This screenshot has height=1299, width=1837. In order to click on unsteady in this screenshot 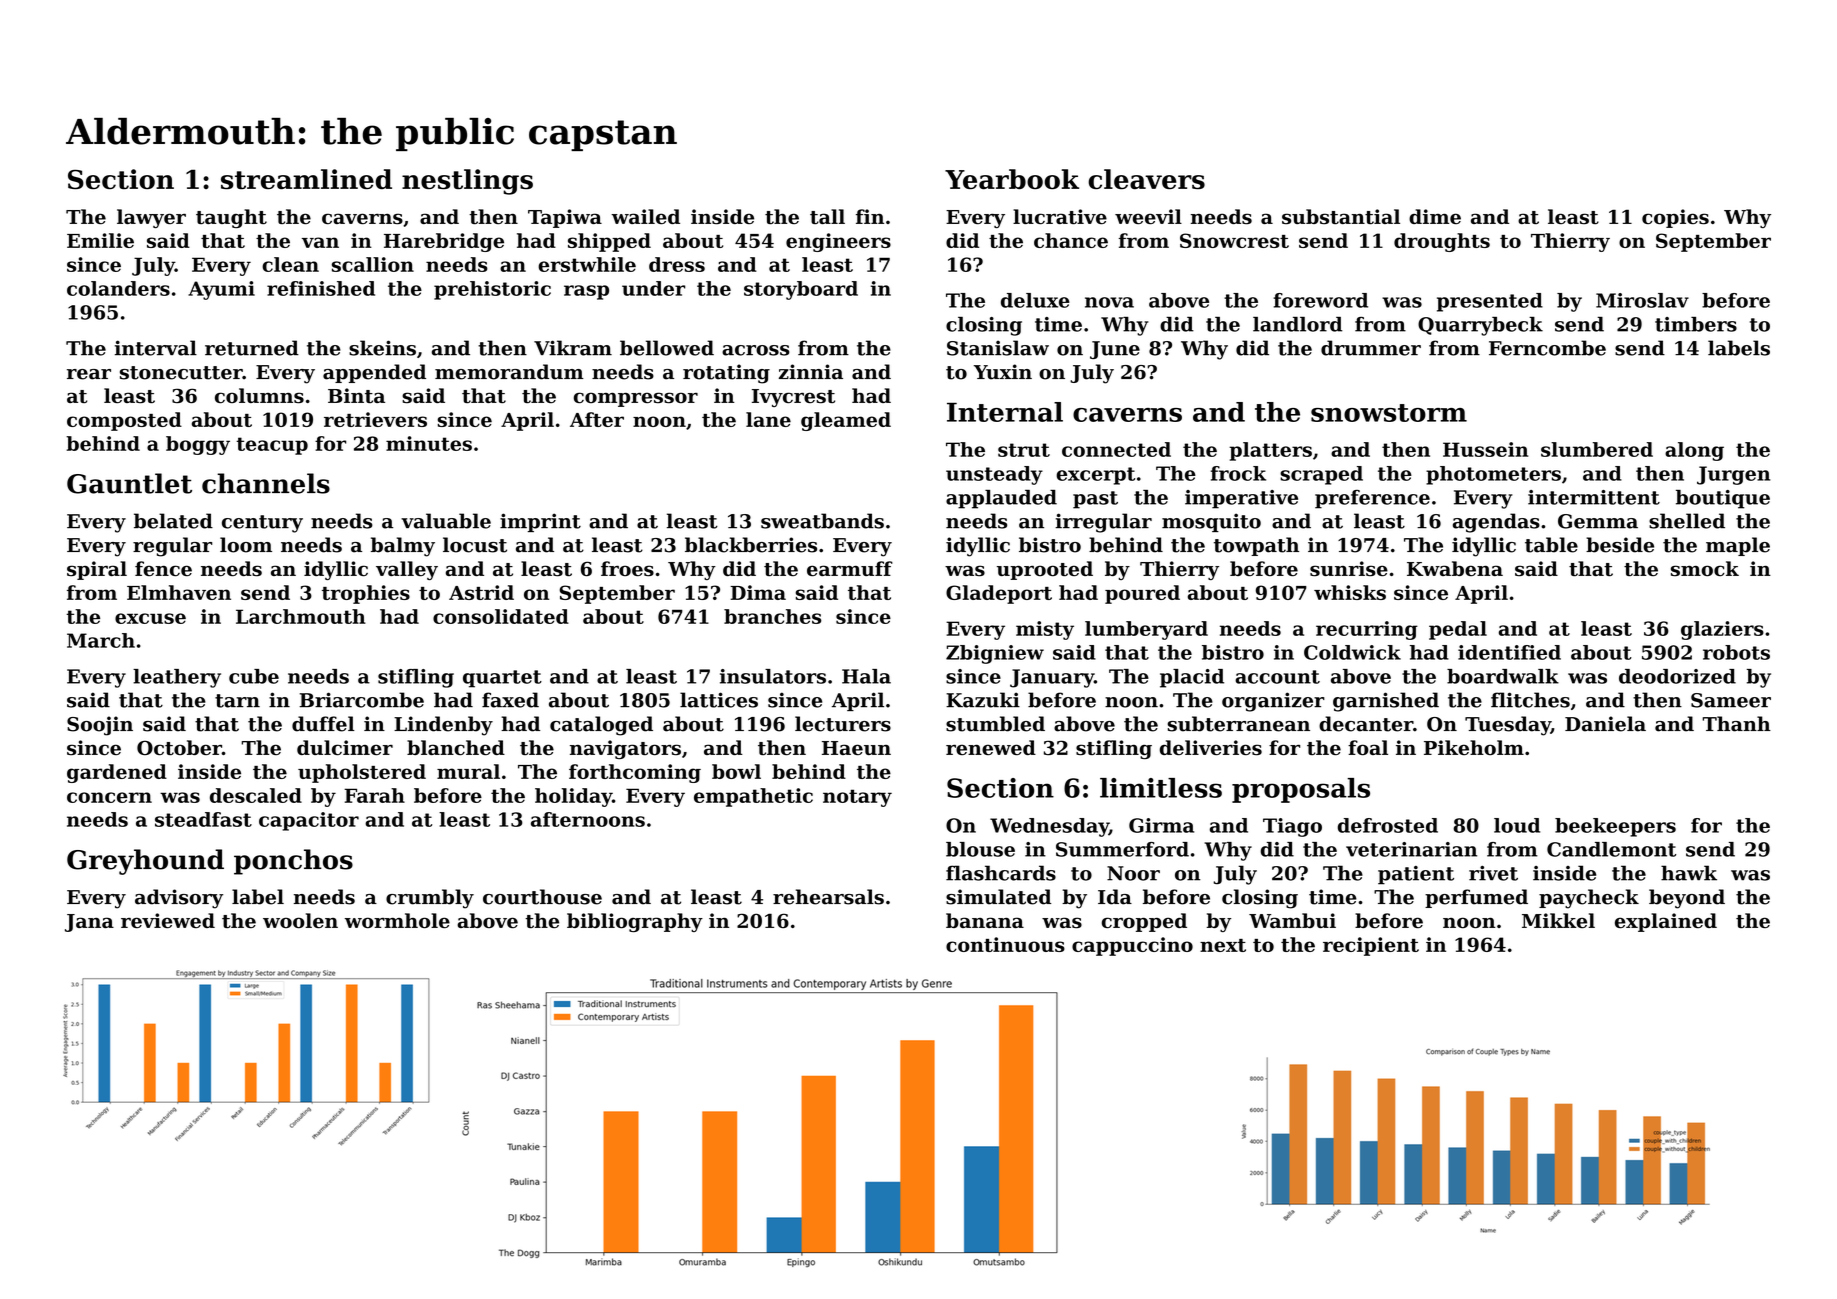, I will do `click(994, 475)`.
